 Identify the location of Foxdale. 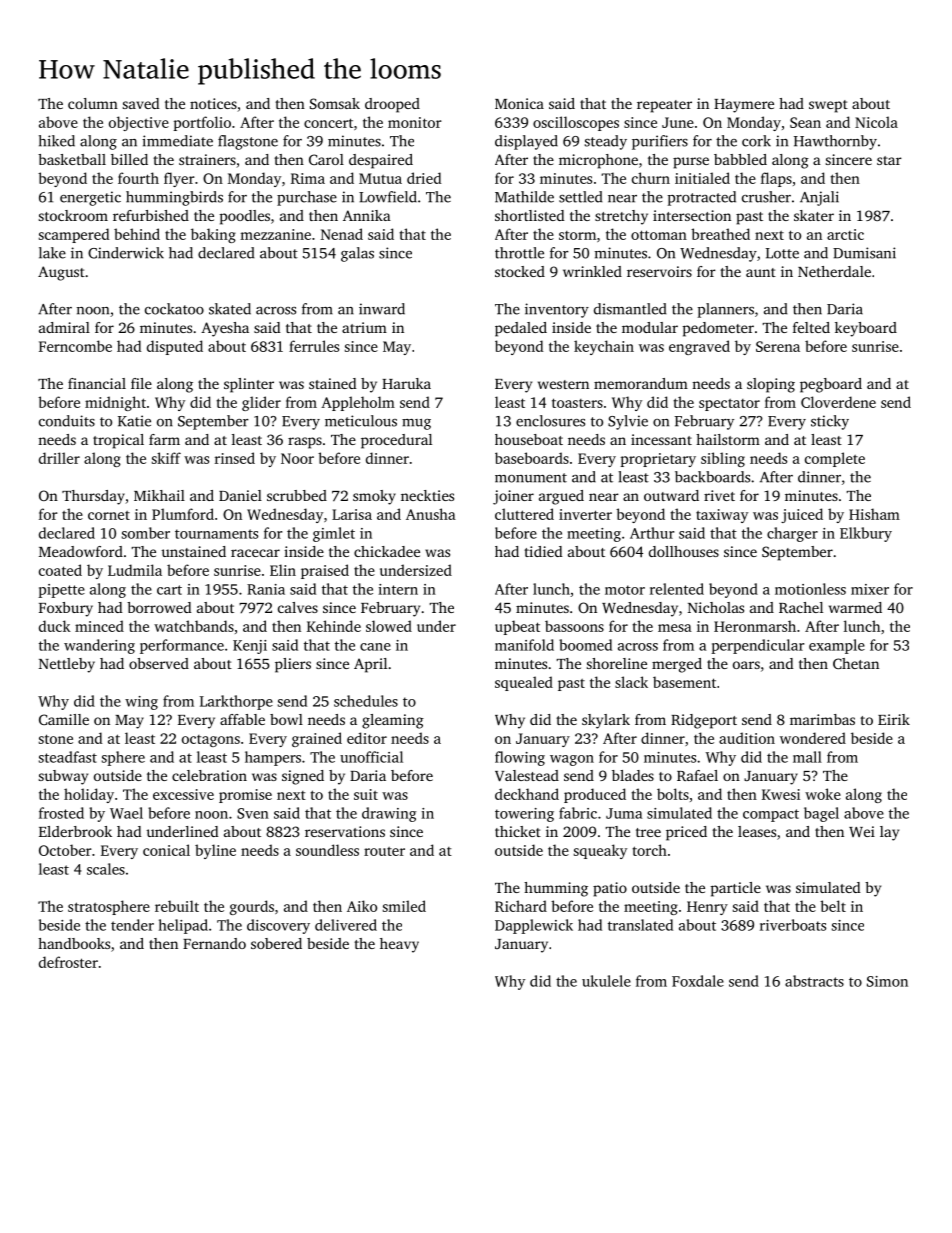
(698, 981).
